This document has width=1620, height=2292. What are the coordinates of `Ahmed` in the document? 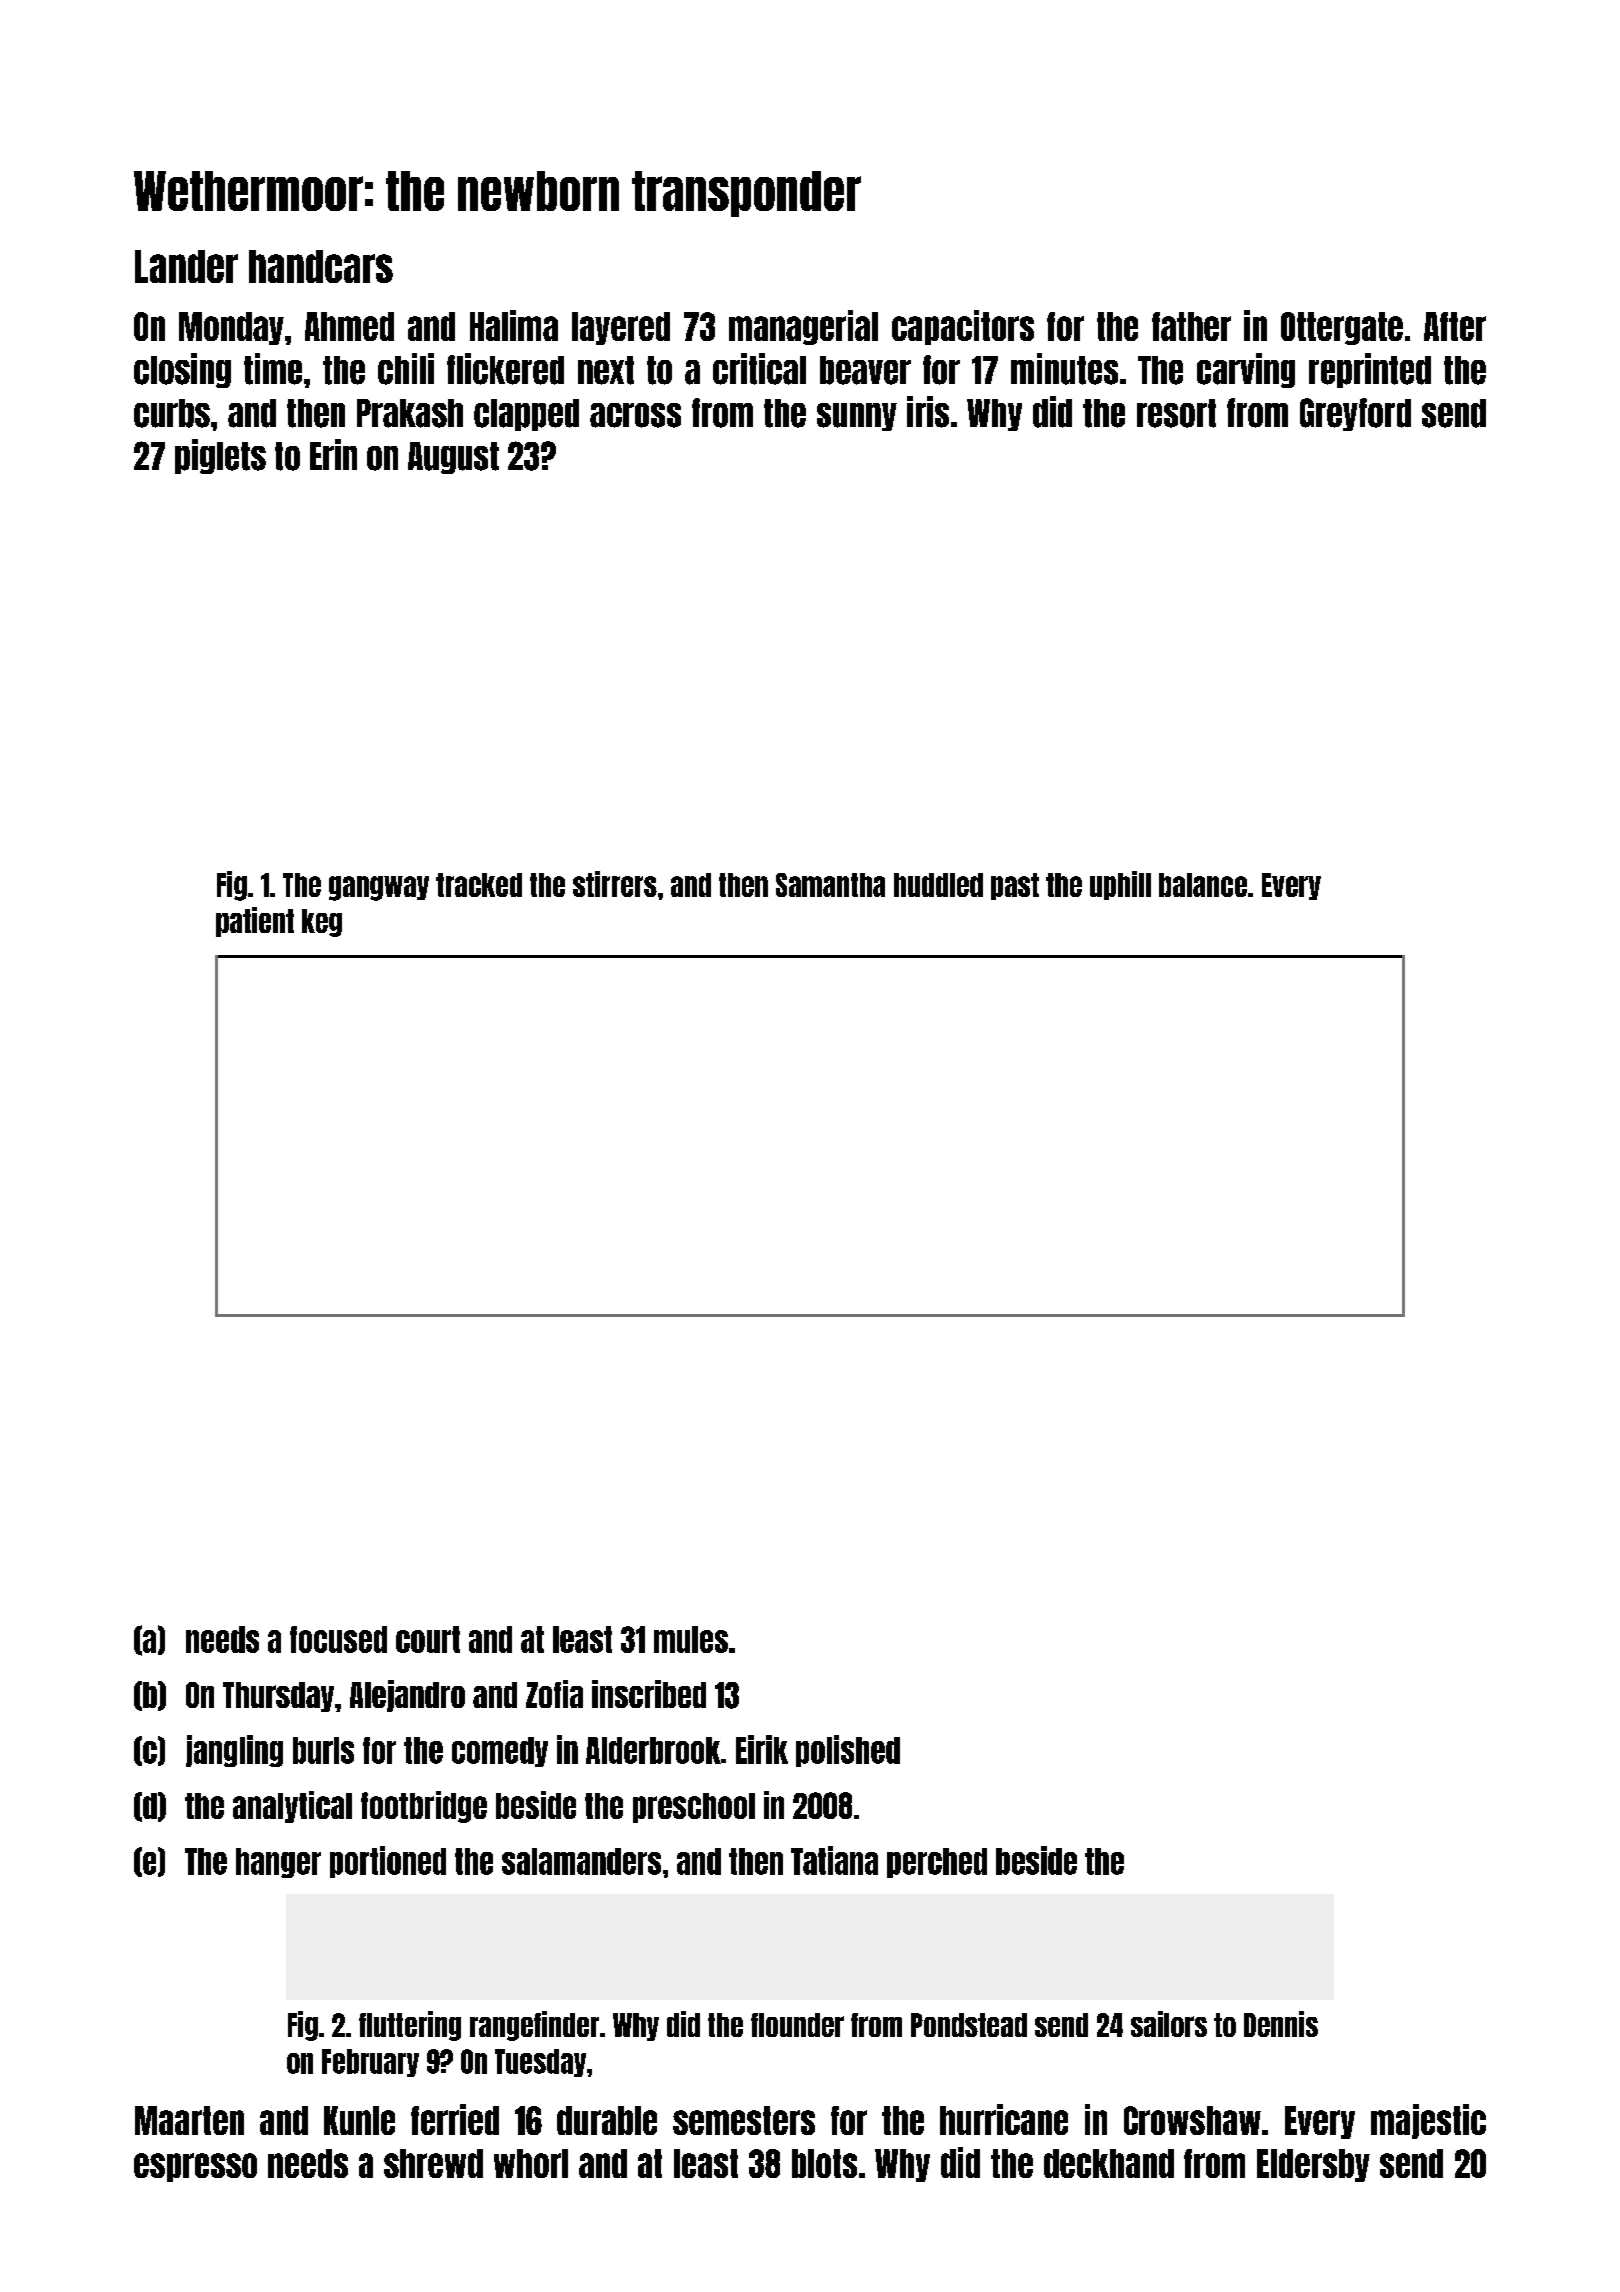 It's located at (349, 326).
